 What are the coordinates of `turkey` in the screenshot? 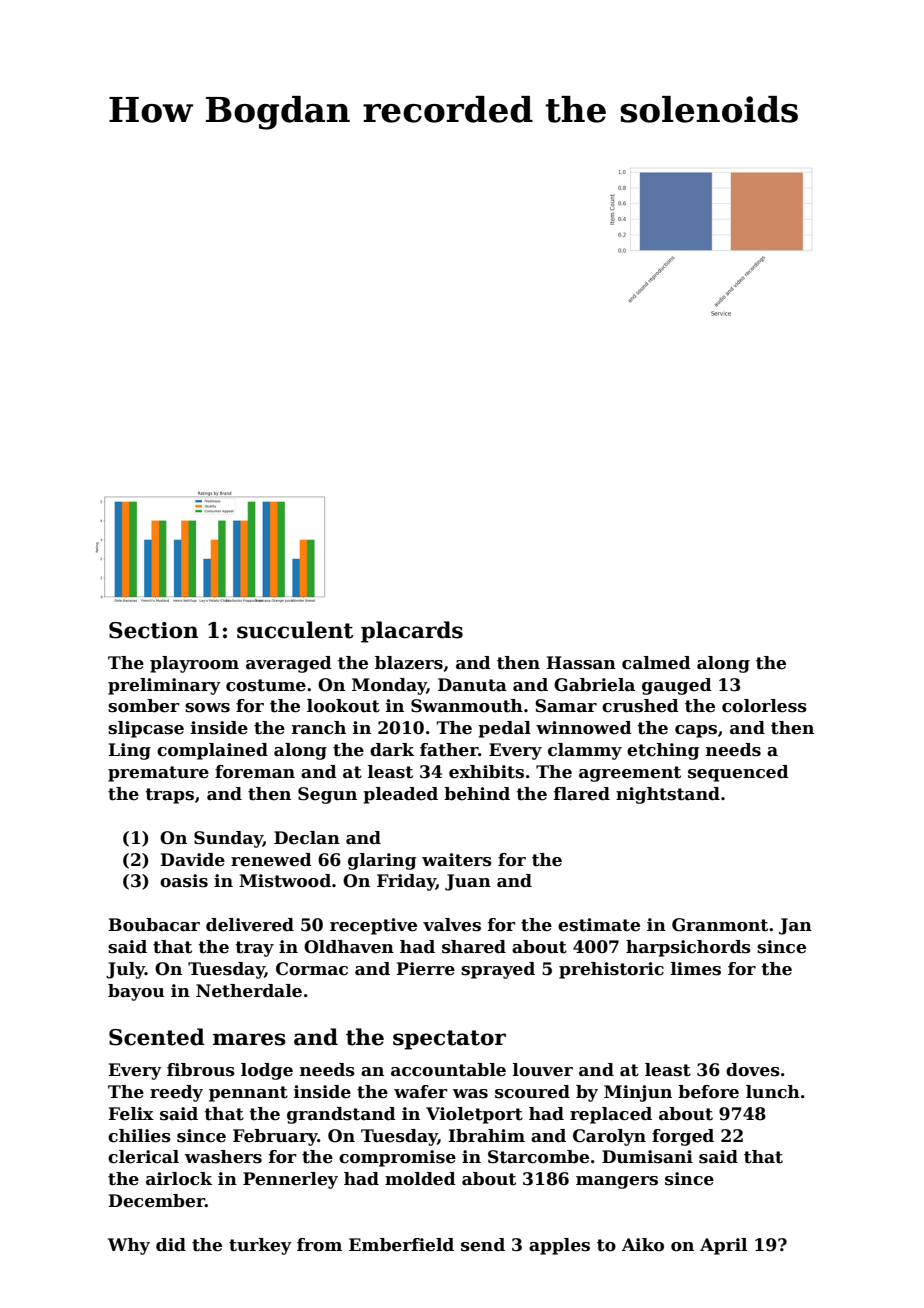 It's located at (260, 1246).
